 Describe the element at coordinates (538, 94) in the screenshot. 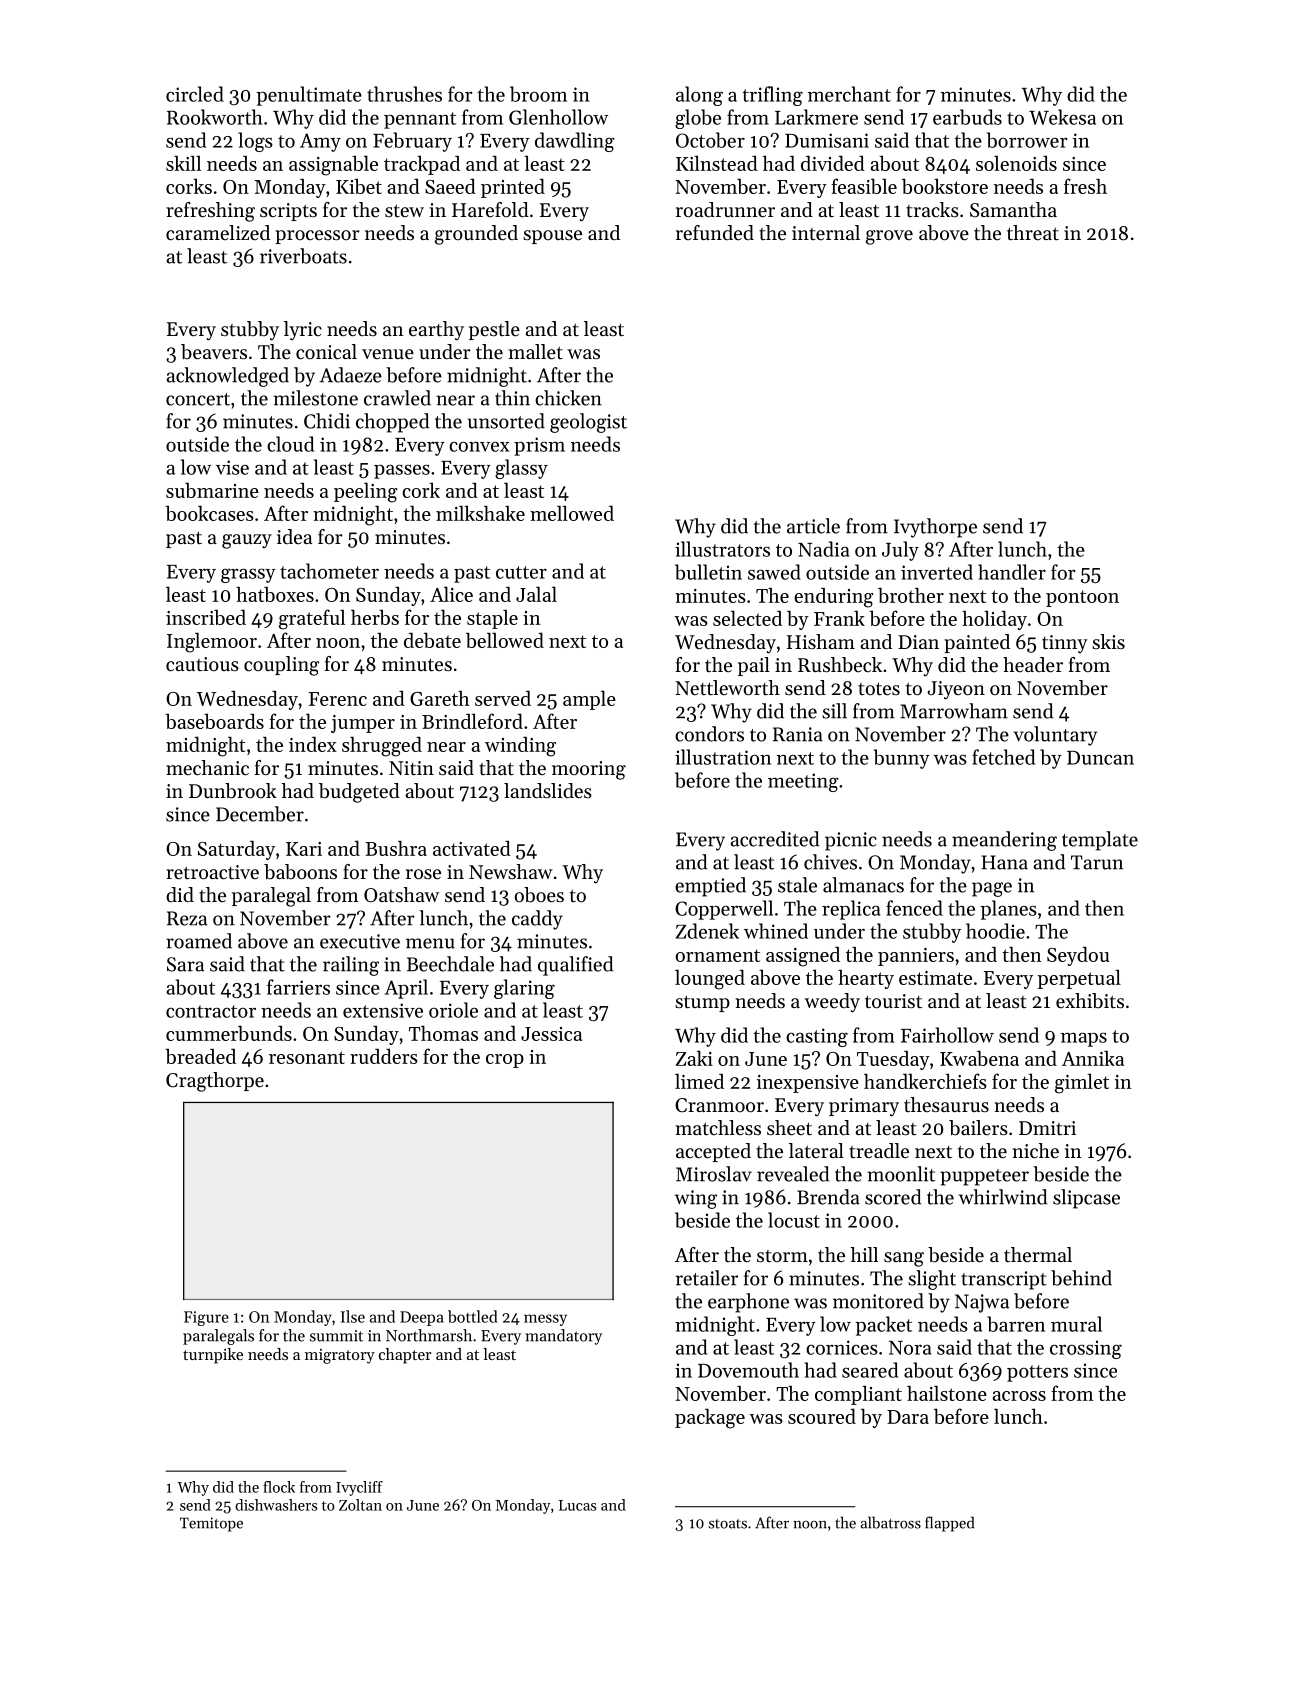

I see `broom` at that location.
